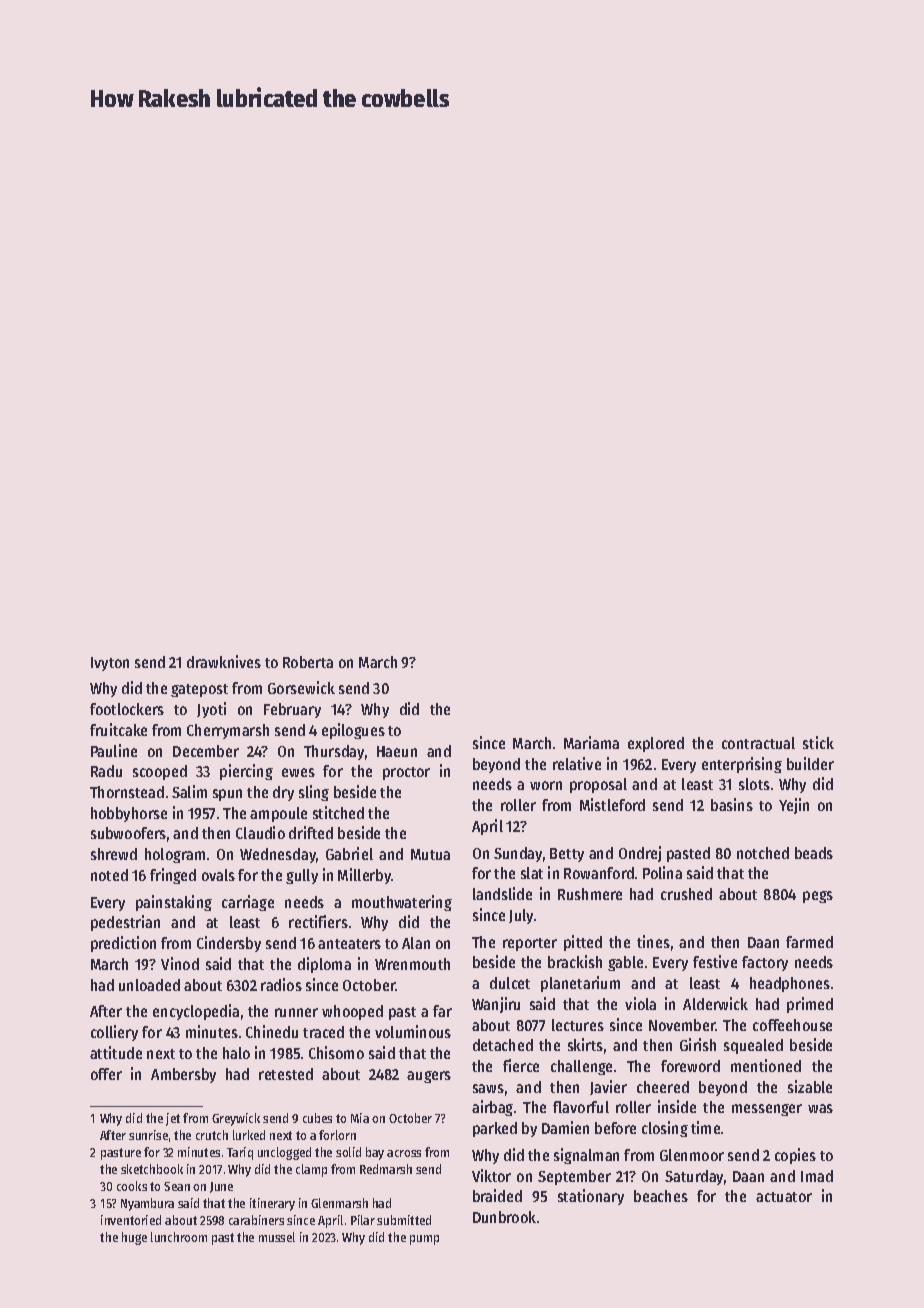 This screenshot has width=924, height=1308. I want to click on tines, so click(653, 941).
